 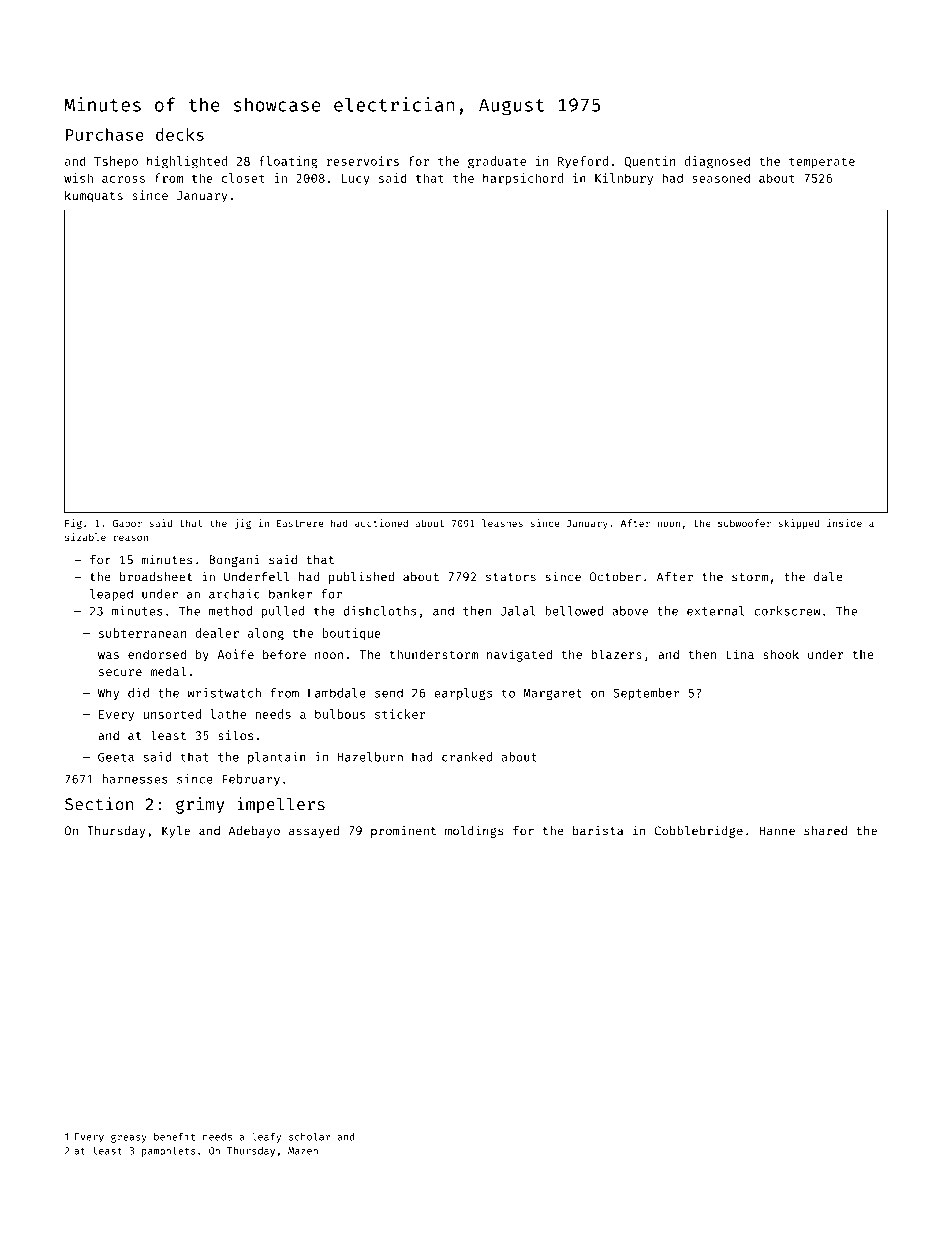 What do you see at coordinates (649, 162) in the screenshot?
I see `Quentin` at bounding box center [649, 162].
